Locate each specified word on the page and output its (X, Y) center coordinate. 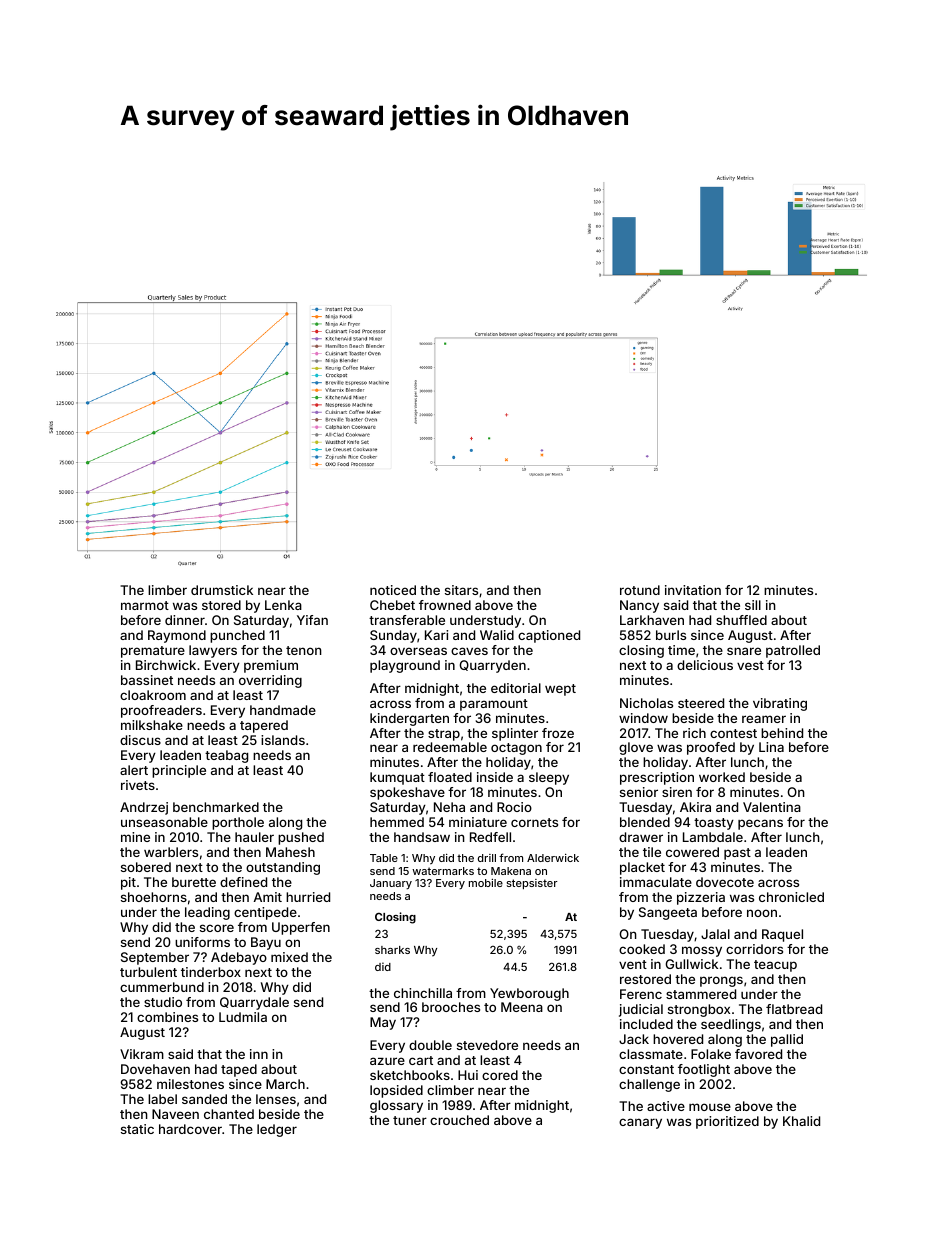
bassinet (147, 680)
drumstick (222, 590)
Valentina (772, 807)
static (137, 1129)
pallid (787, 1040)
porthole (238, 823)
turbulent (148, 972)
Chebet (392, 605)
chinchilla (423, 993)
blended (645, 822)
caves (469, 651)
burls (671, 635)
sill (753, 605)
